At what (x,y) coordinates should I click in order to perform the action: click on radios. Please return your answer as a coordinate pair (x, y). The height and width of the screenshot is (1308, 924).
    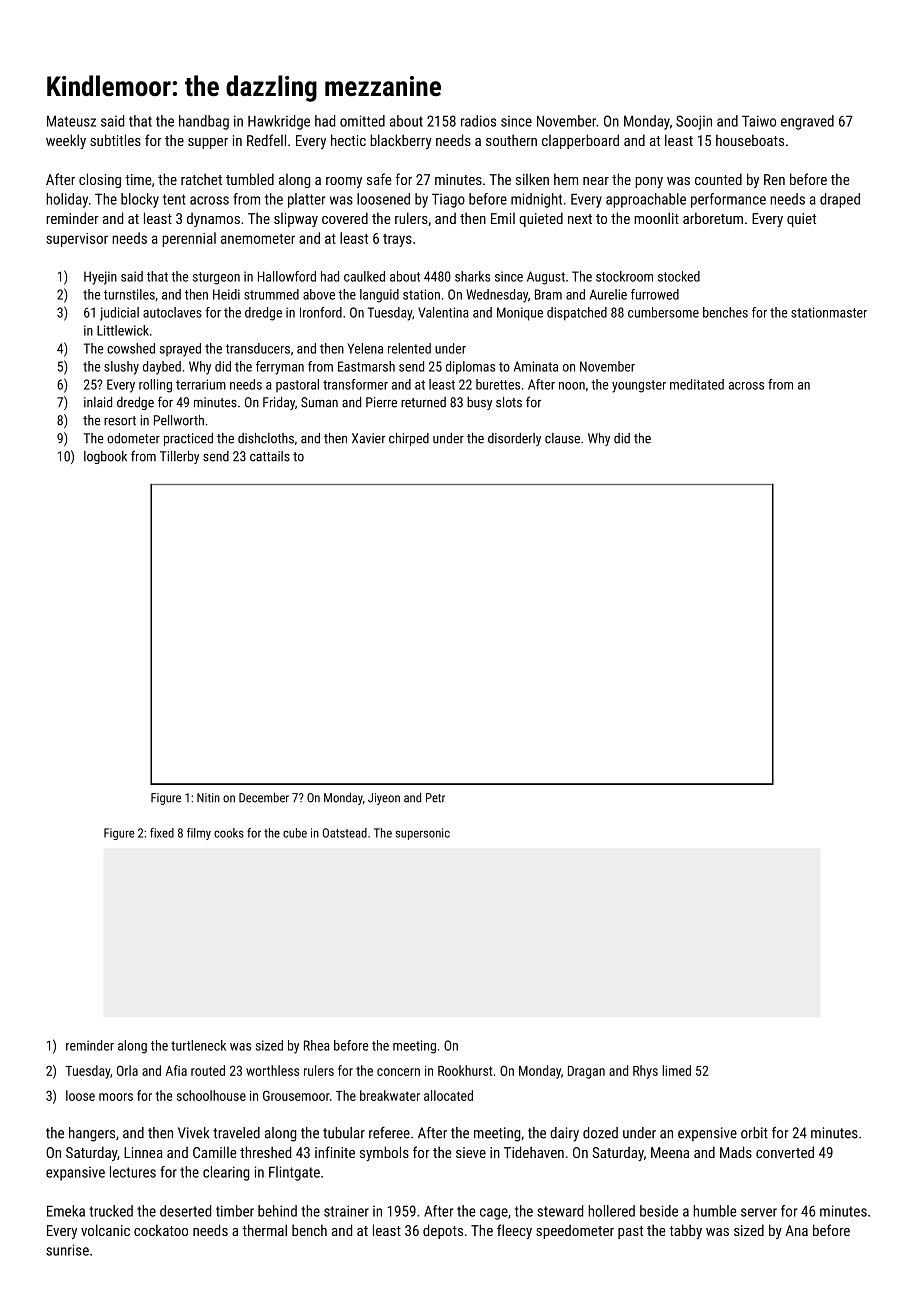
    Looking at the image, I should click on (478, 121).
